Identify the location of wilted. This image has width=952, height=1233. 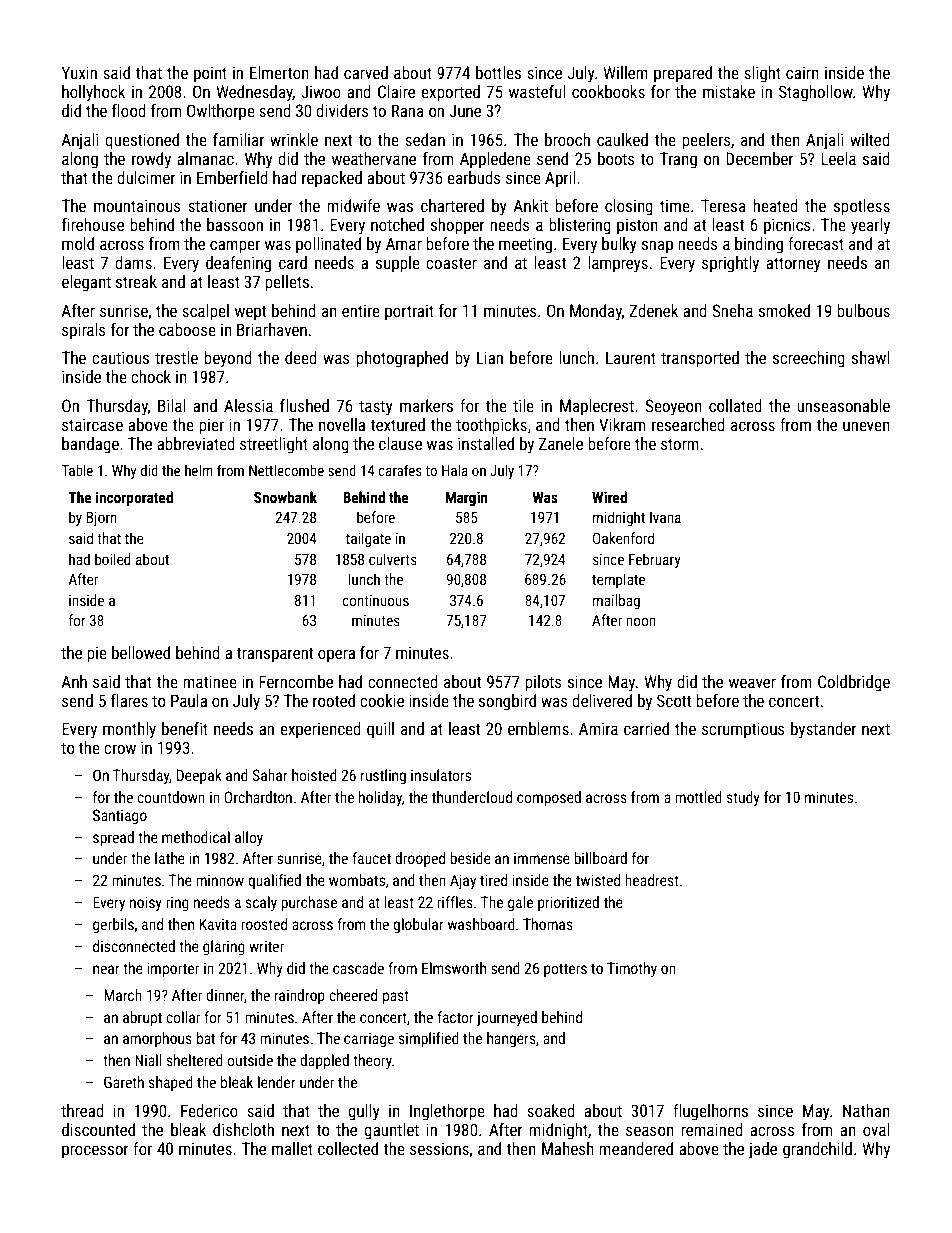
(870, 139).
